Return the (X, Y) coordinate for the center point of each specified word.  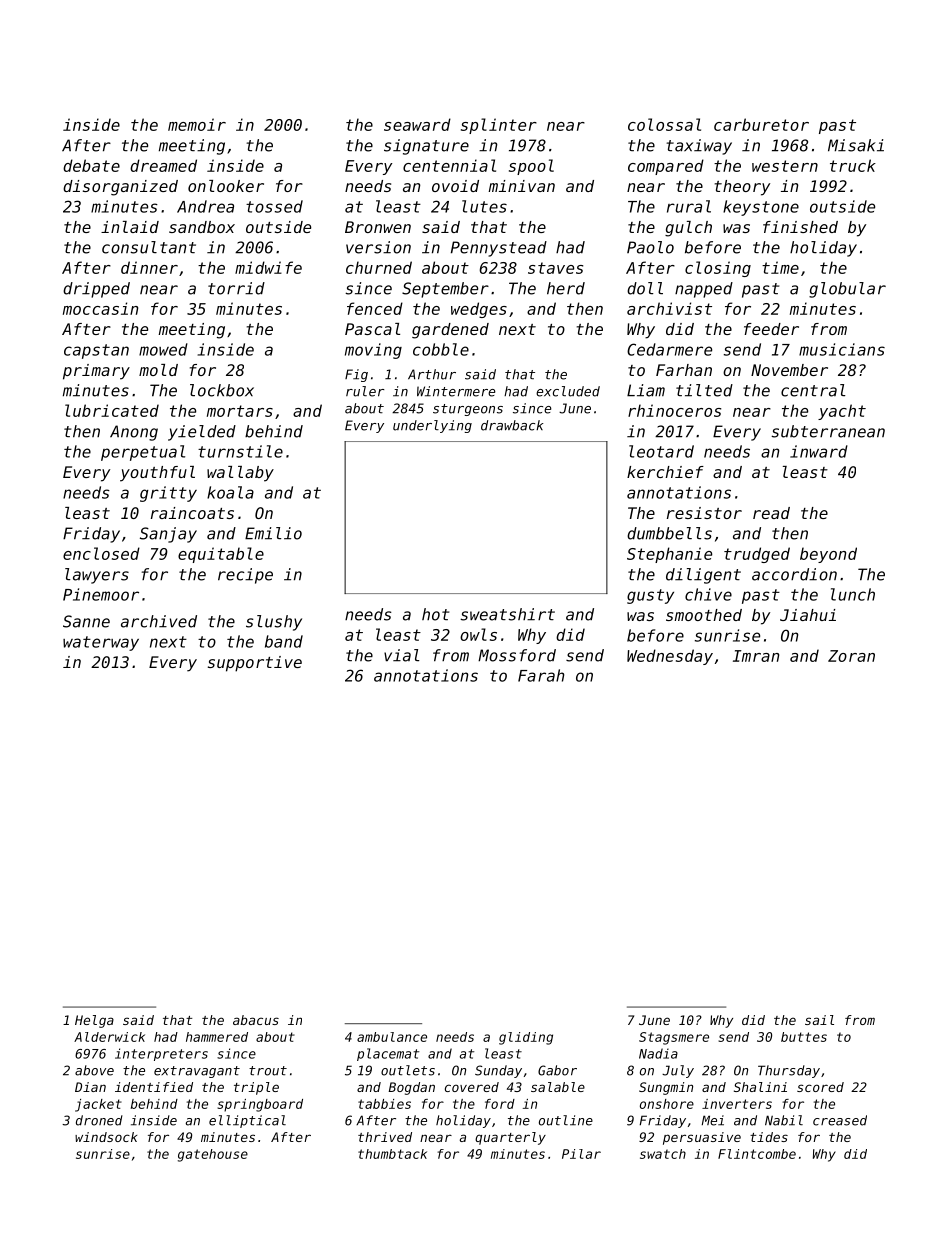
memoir (197, 124)
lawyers (97, 576)
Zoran (851, 656)
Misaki (856, 145)
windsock (106, 1137)
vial (402, 655)
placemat (388, 1054)
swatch (663, 1154)
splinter (499, 126)
